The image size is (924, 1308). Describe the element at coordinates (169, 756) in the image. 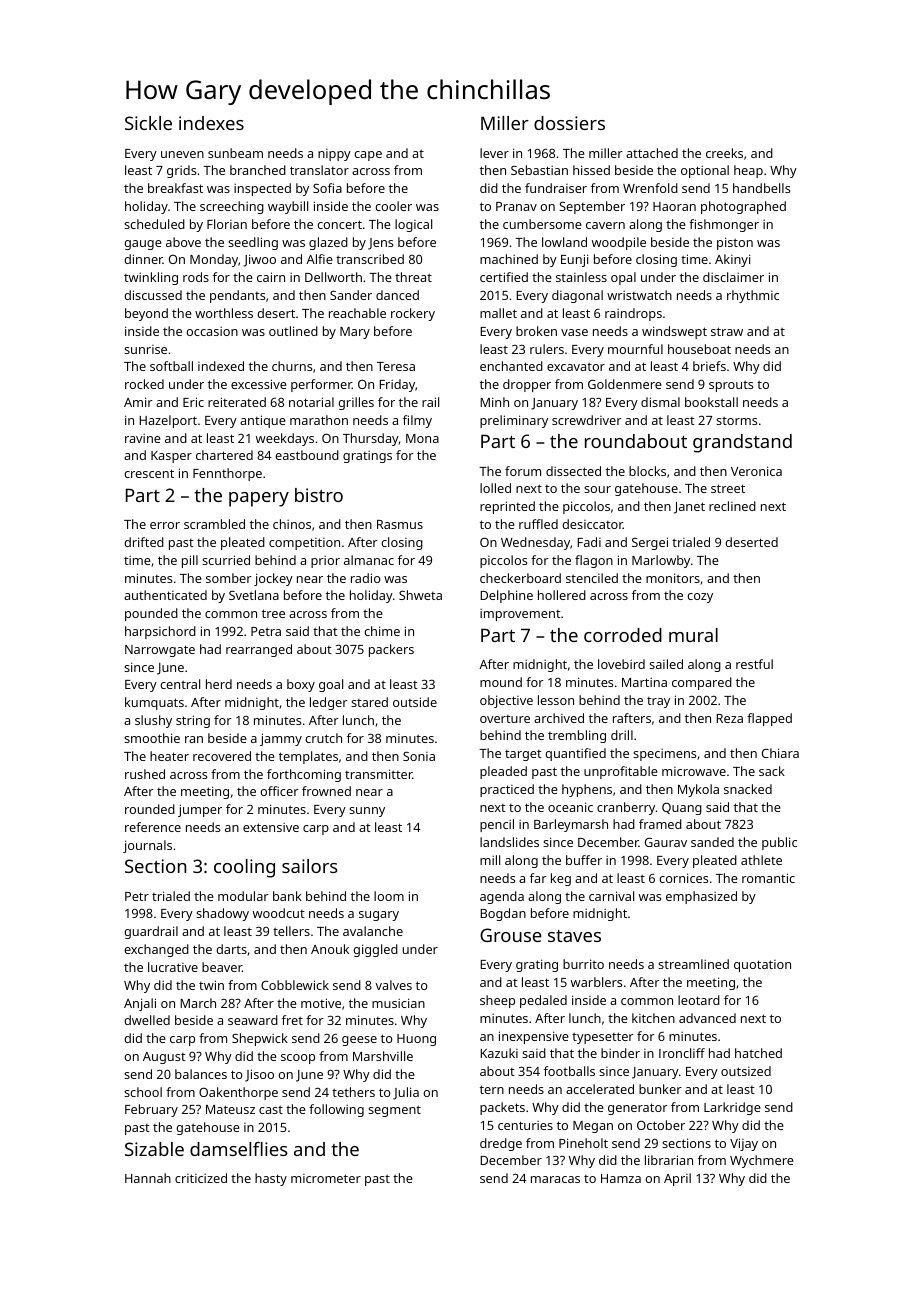

I see `heater` at that location.
